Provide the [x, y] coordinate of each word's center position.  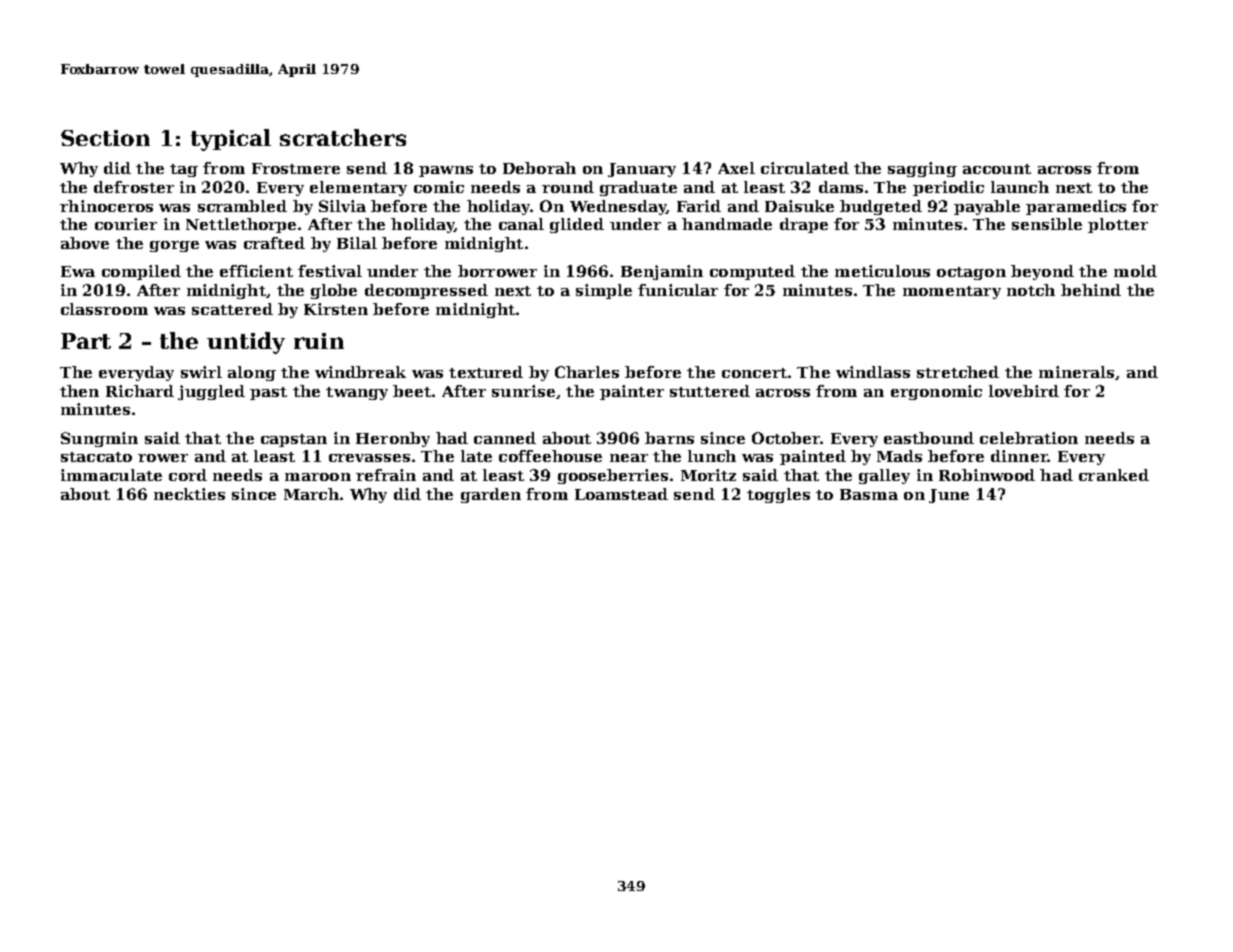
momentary [952, 292]
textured [486, 372]
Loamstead [621, 494]
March [311, 494]
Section [105, 138]
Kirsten [336, 309]
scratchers [343, 137]
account [997, 169]
